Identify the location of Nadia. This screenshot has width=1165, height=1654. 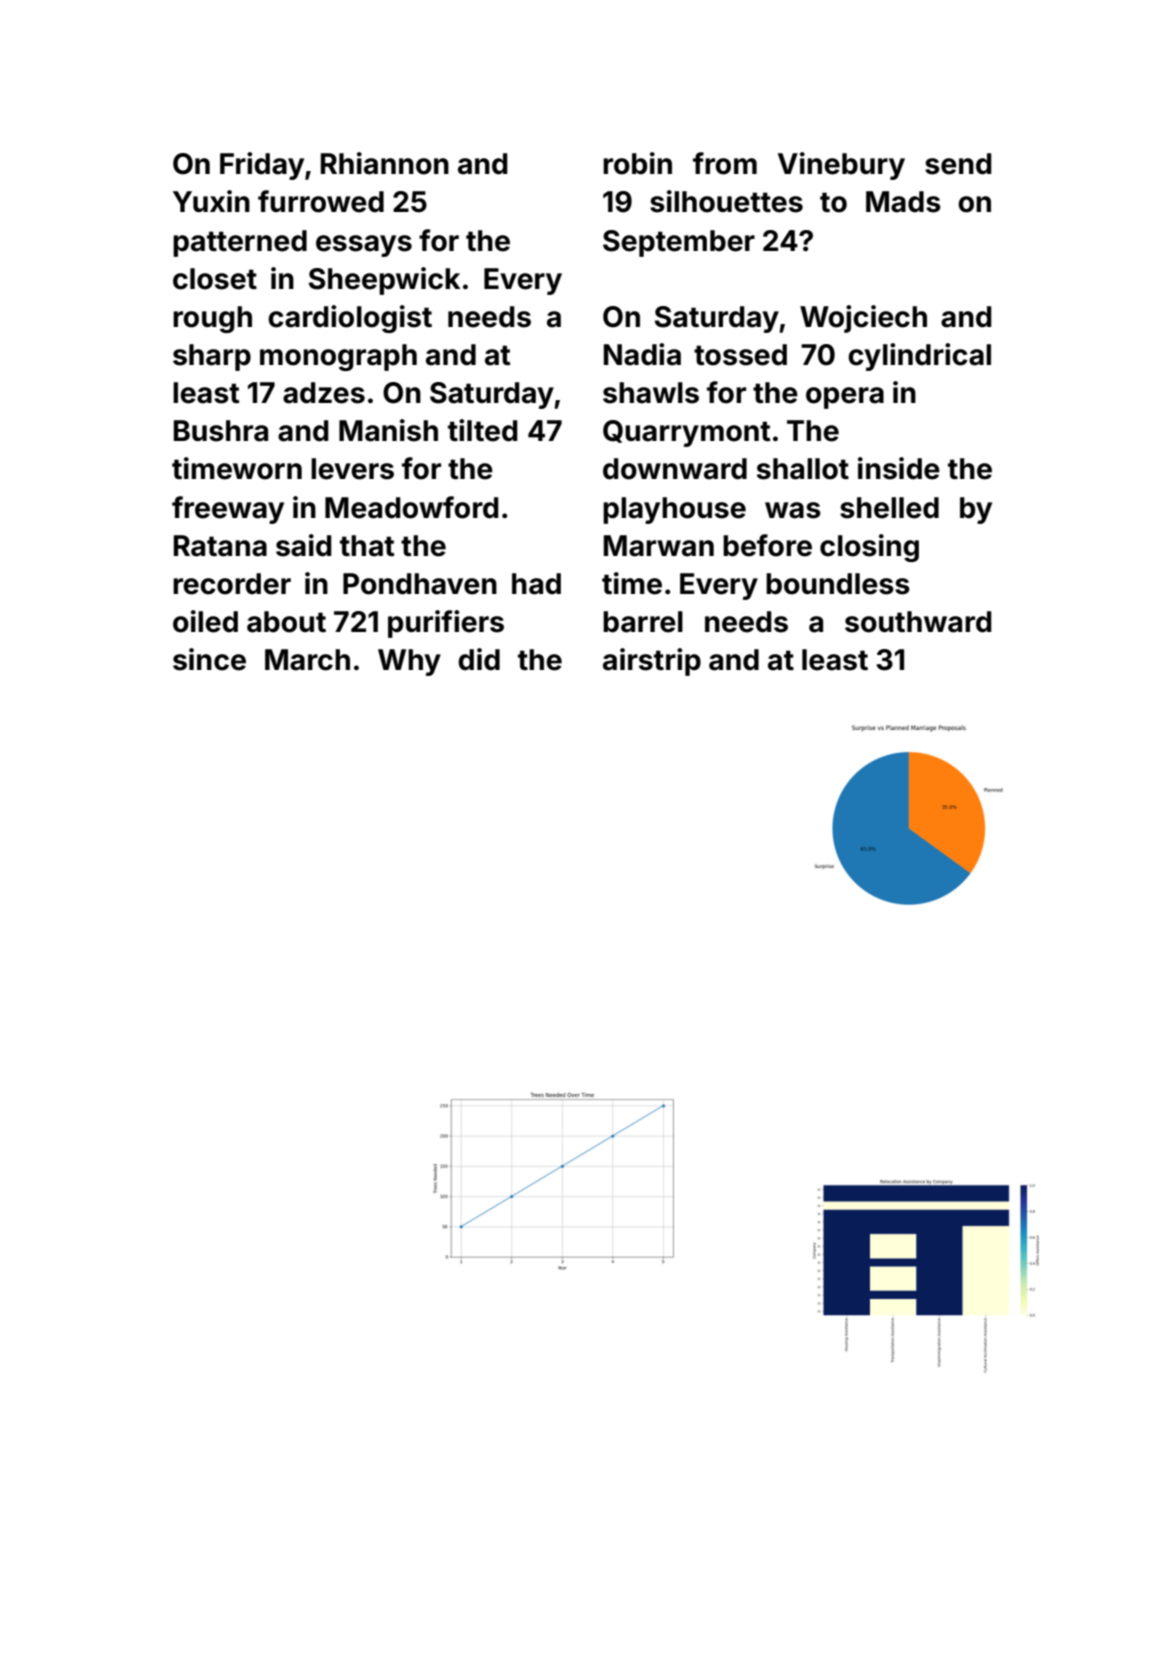
(642, 354).
